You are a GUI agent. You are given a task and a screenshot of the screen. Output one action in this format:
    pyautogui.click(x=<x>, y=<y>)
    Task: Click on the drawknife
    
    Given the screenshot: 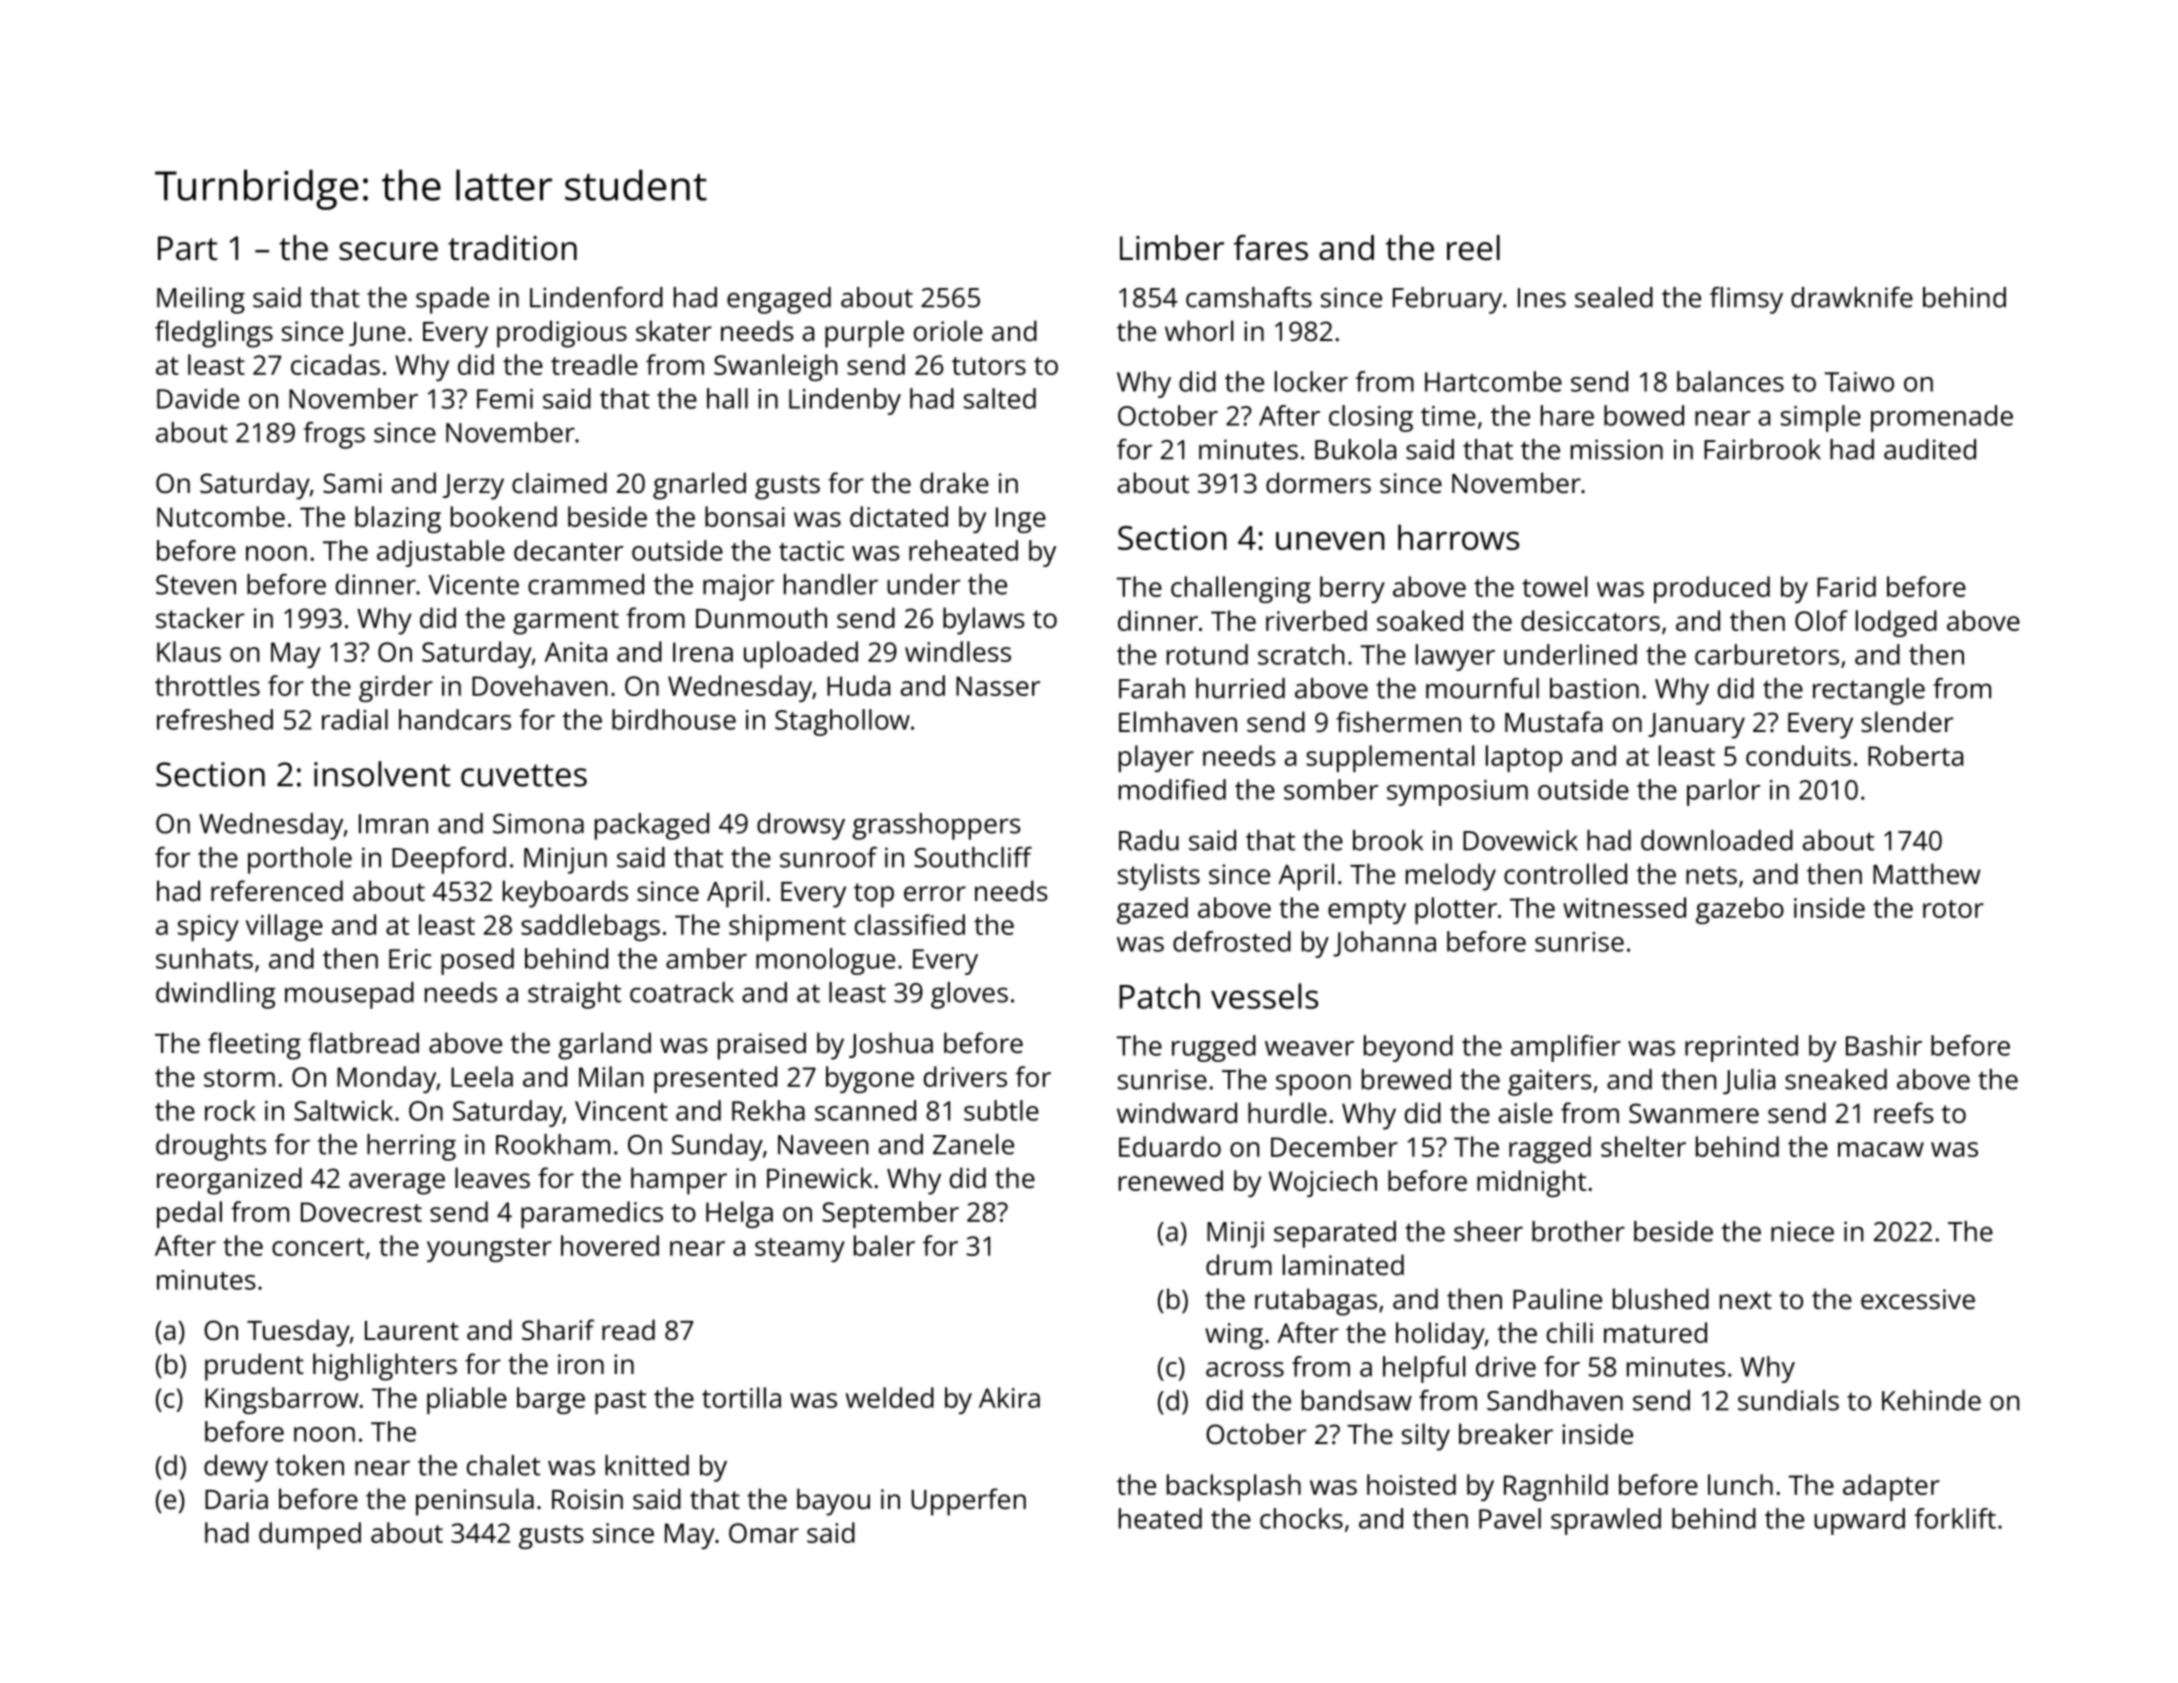 What is the action you would take?
    pyautogui.click(x=1852, y=297)
